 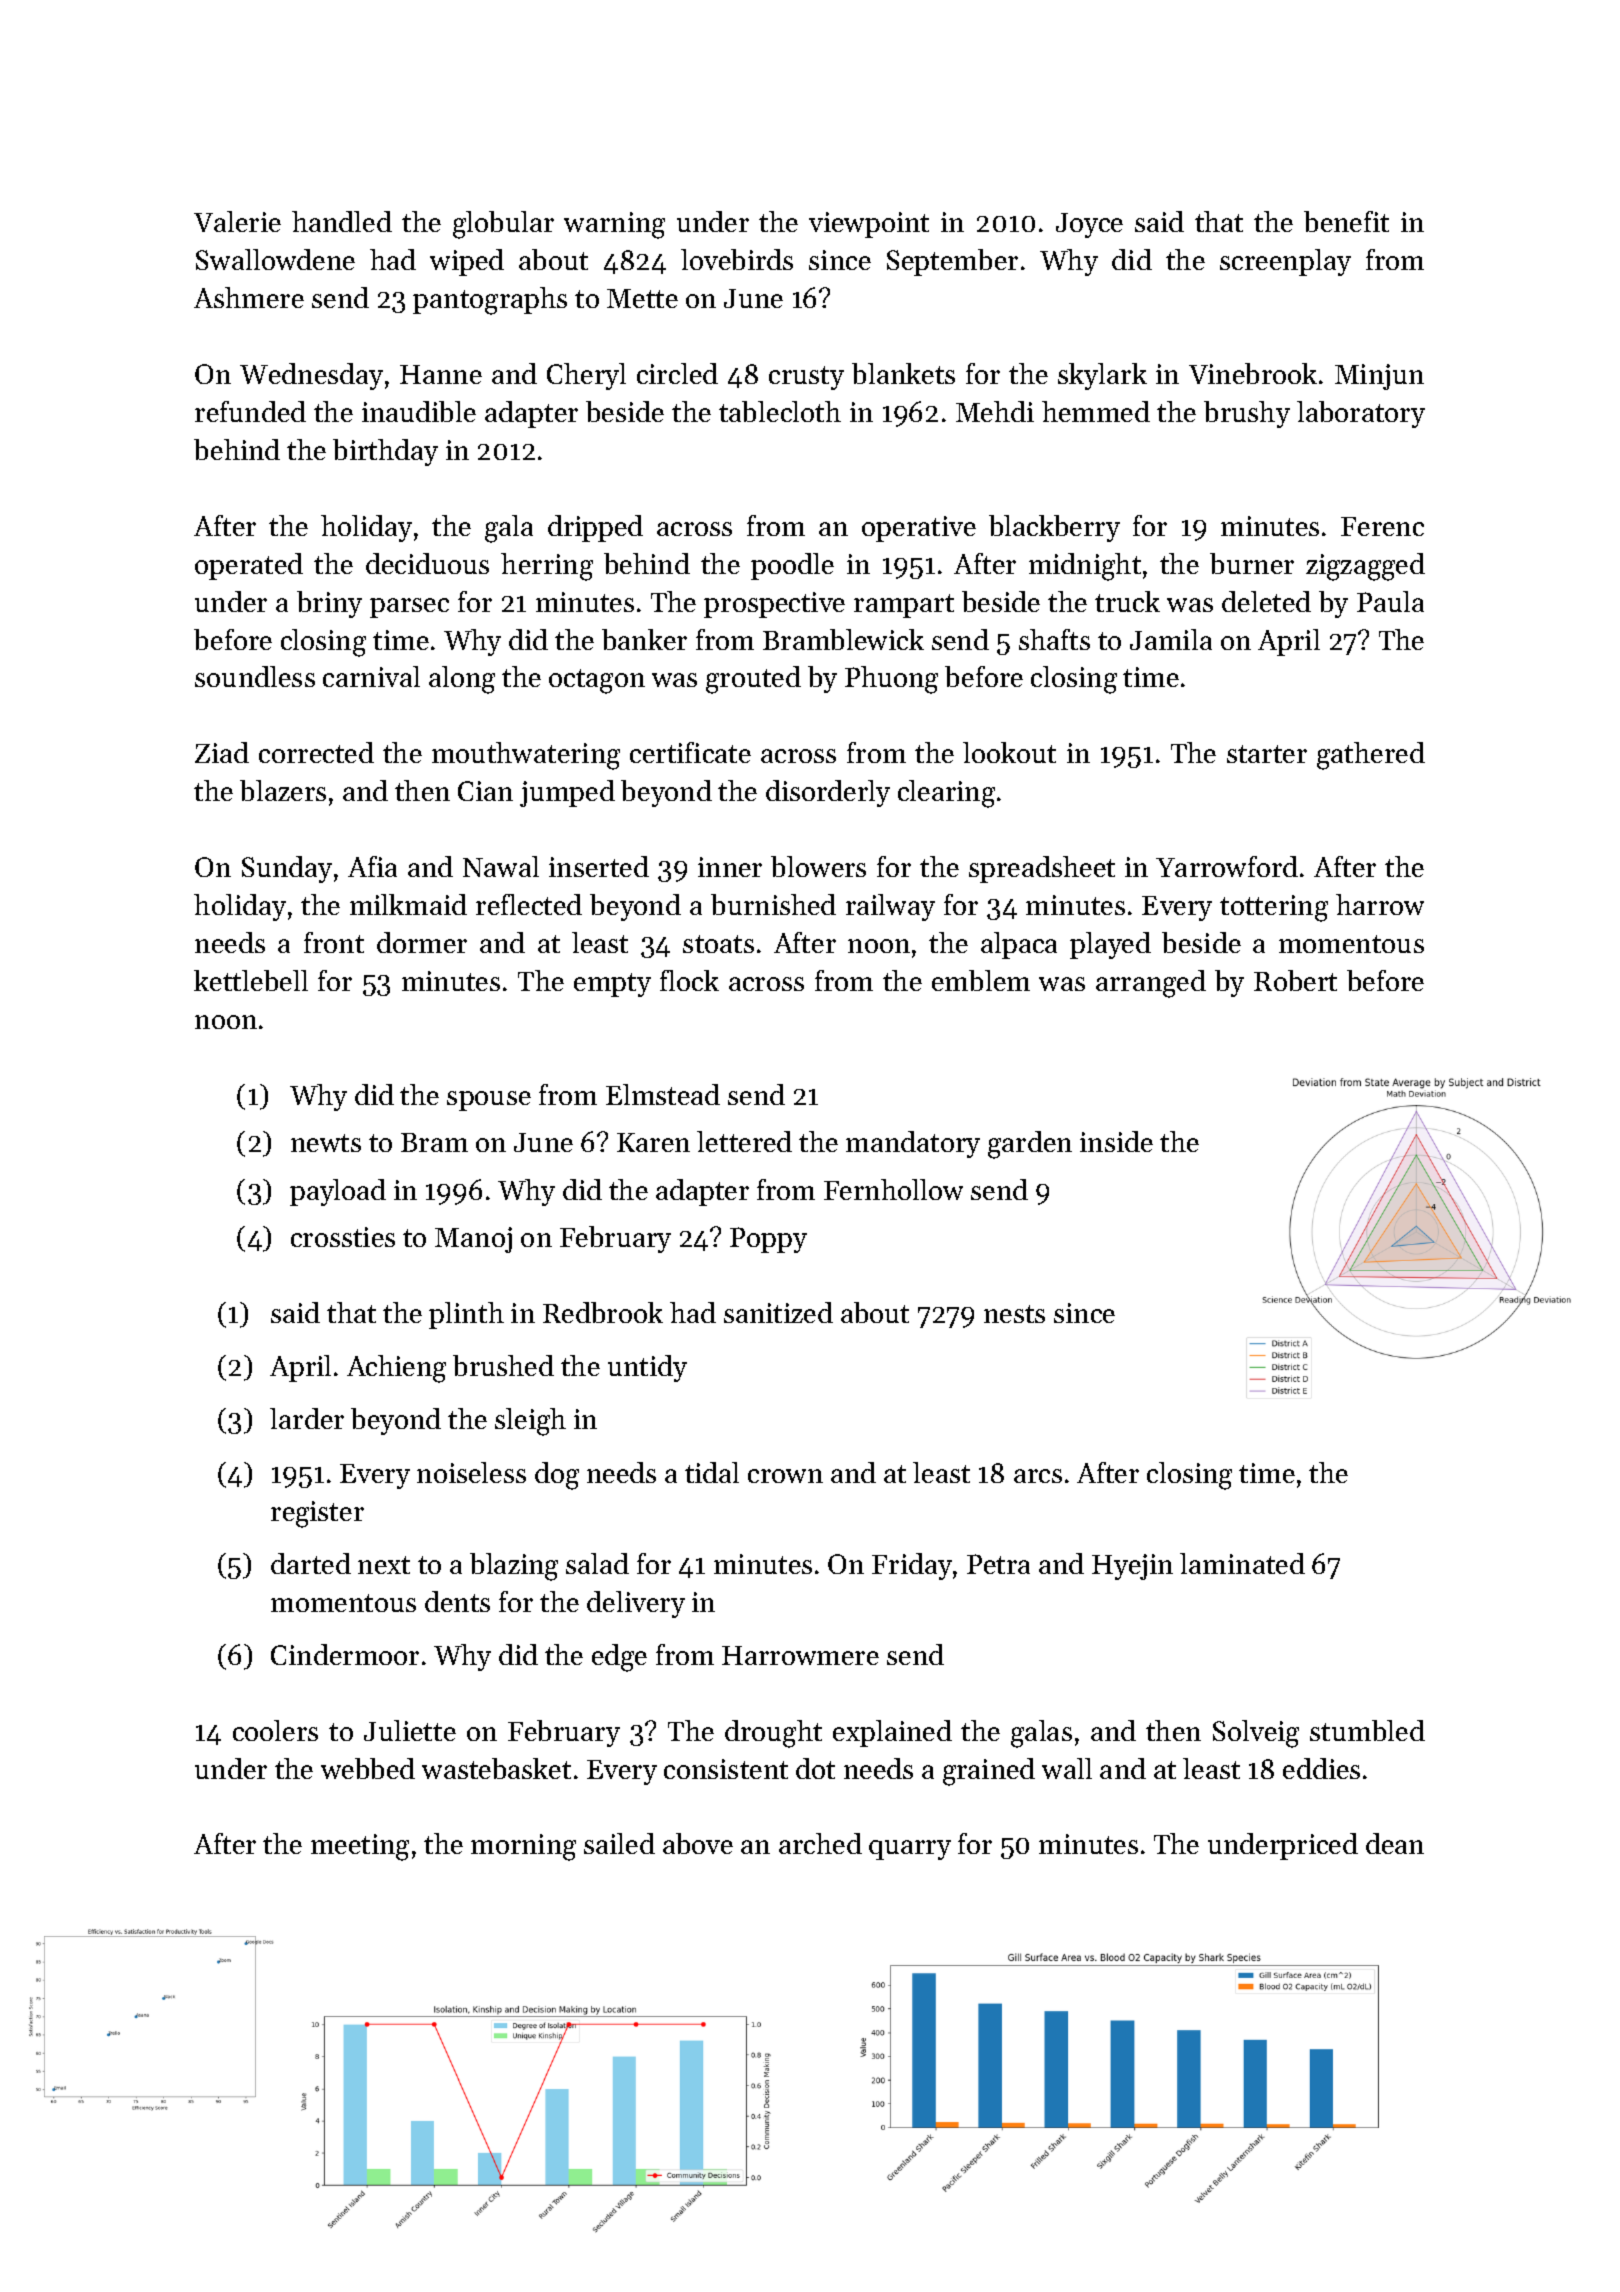 What do you see at coordinates (1295, 980) in the screenshot?
I see `Robert` at bounding box center [1295, 980].
